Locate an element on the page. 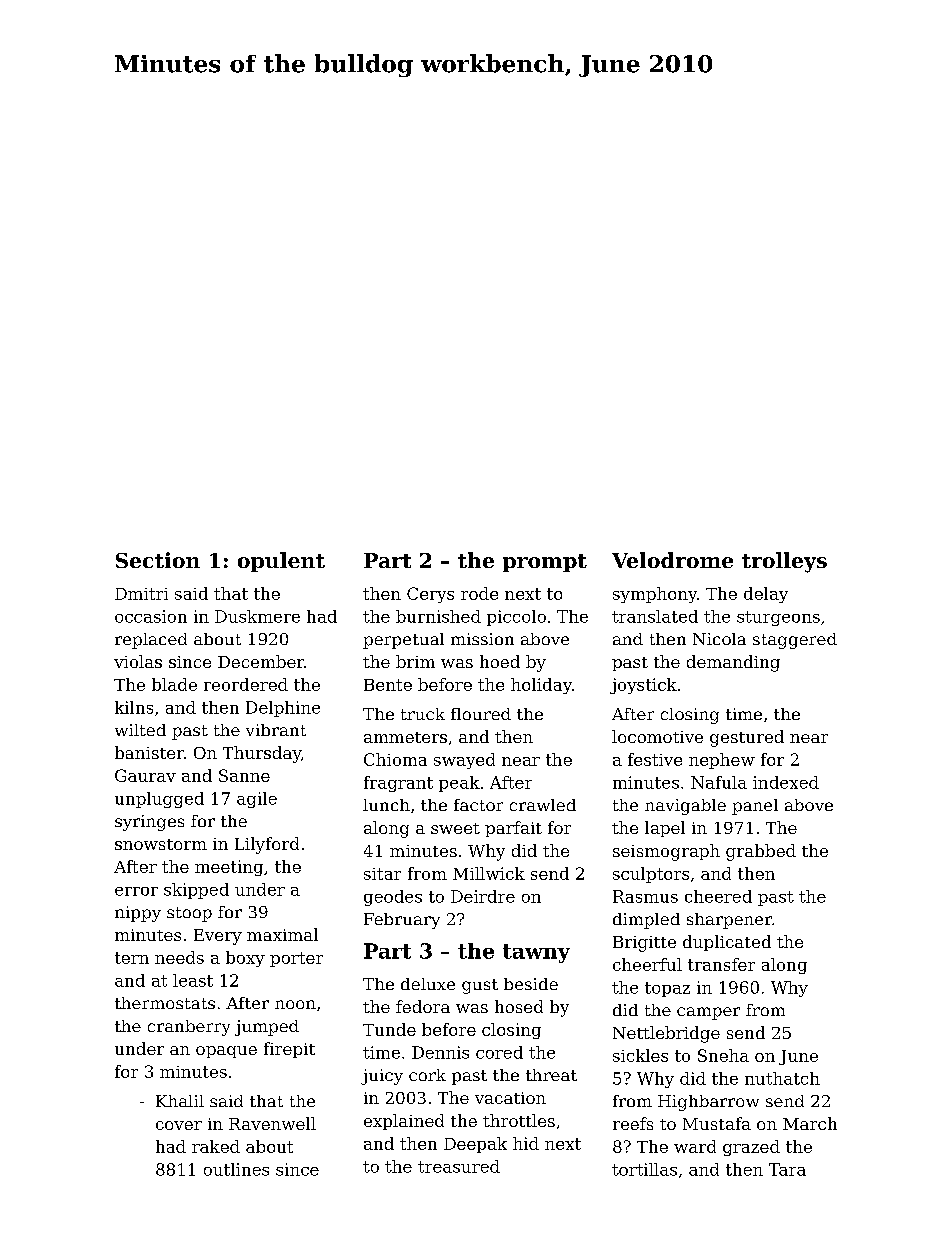 This document has width=952, height=1233. festive is located at coordinates (655, 759).
